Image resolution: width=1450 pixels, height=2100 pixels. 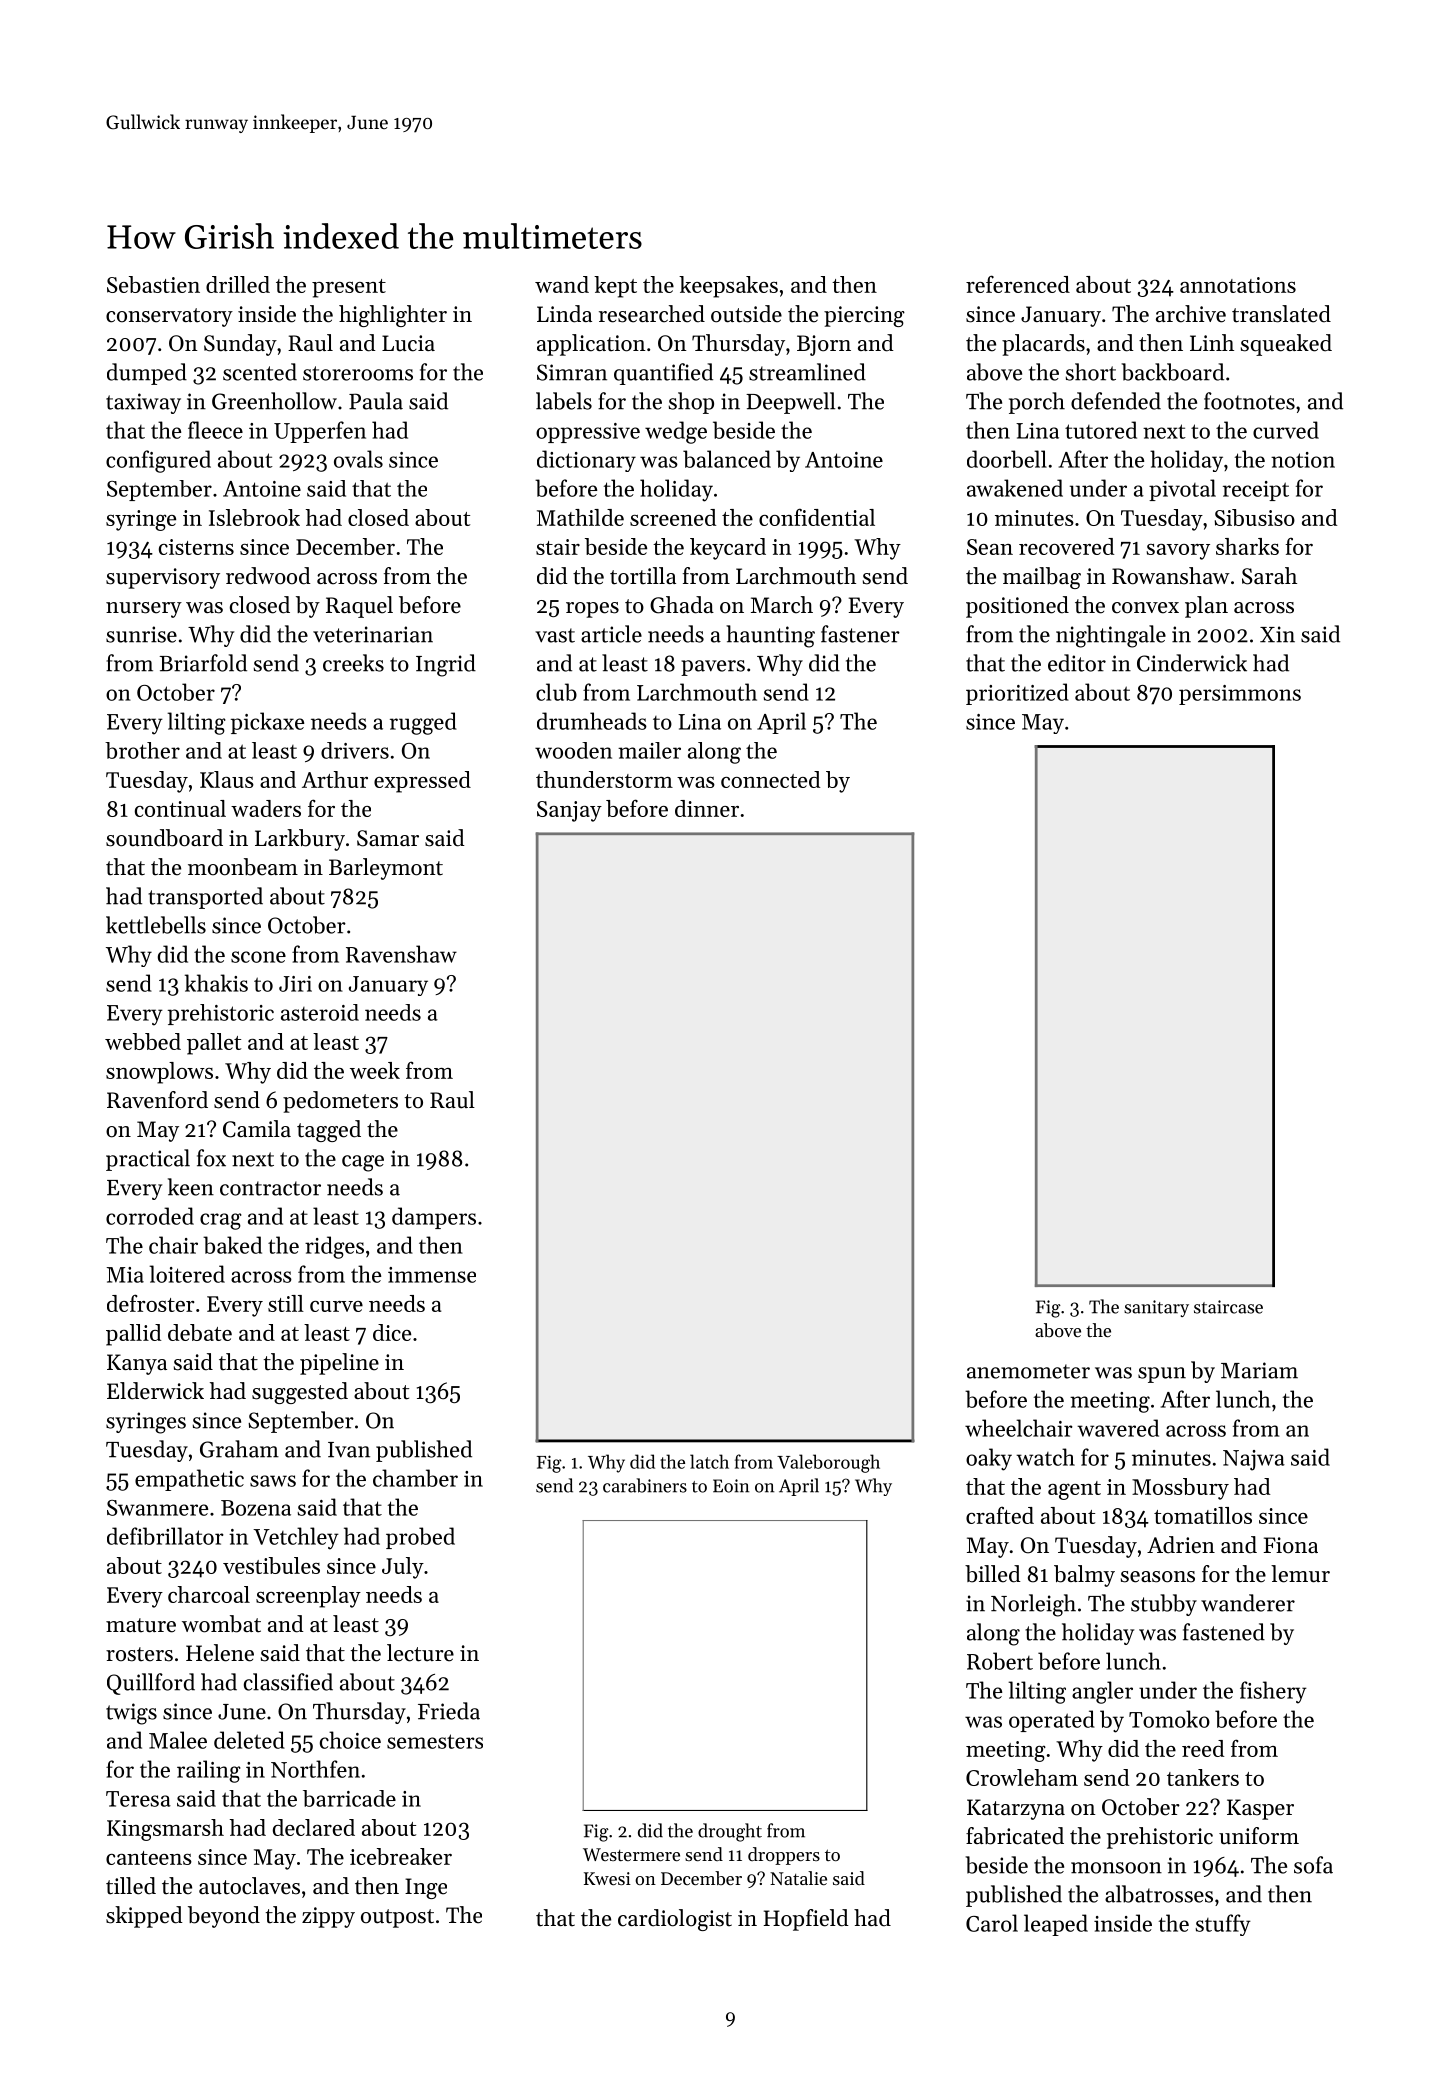 I want to click on Kanya, so click(x=137, y=1364).
